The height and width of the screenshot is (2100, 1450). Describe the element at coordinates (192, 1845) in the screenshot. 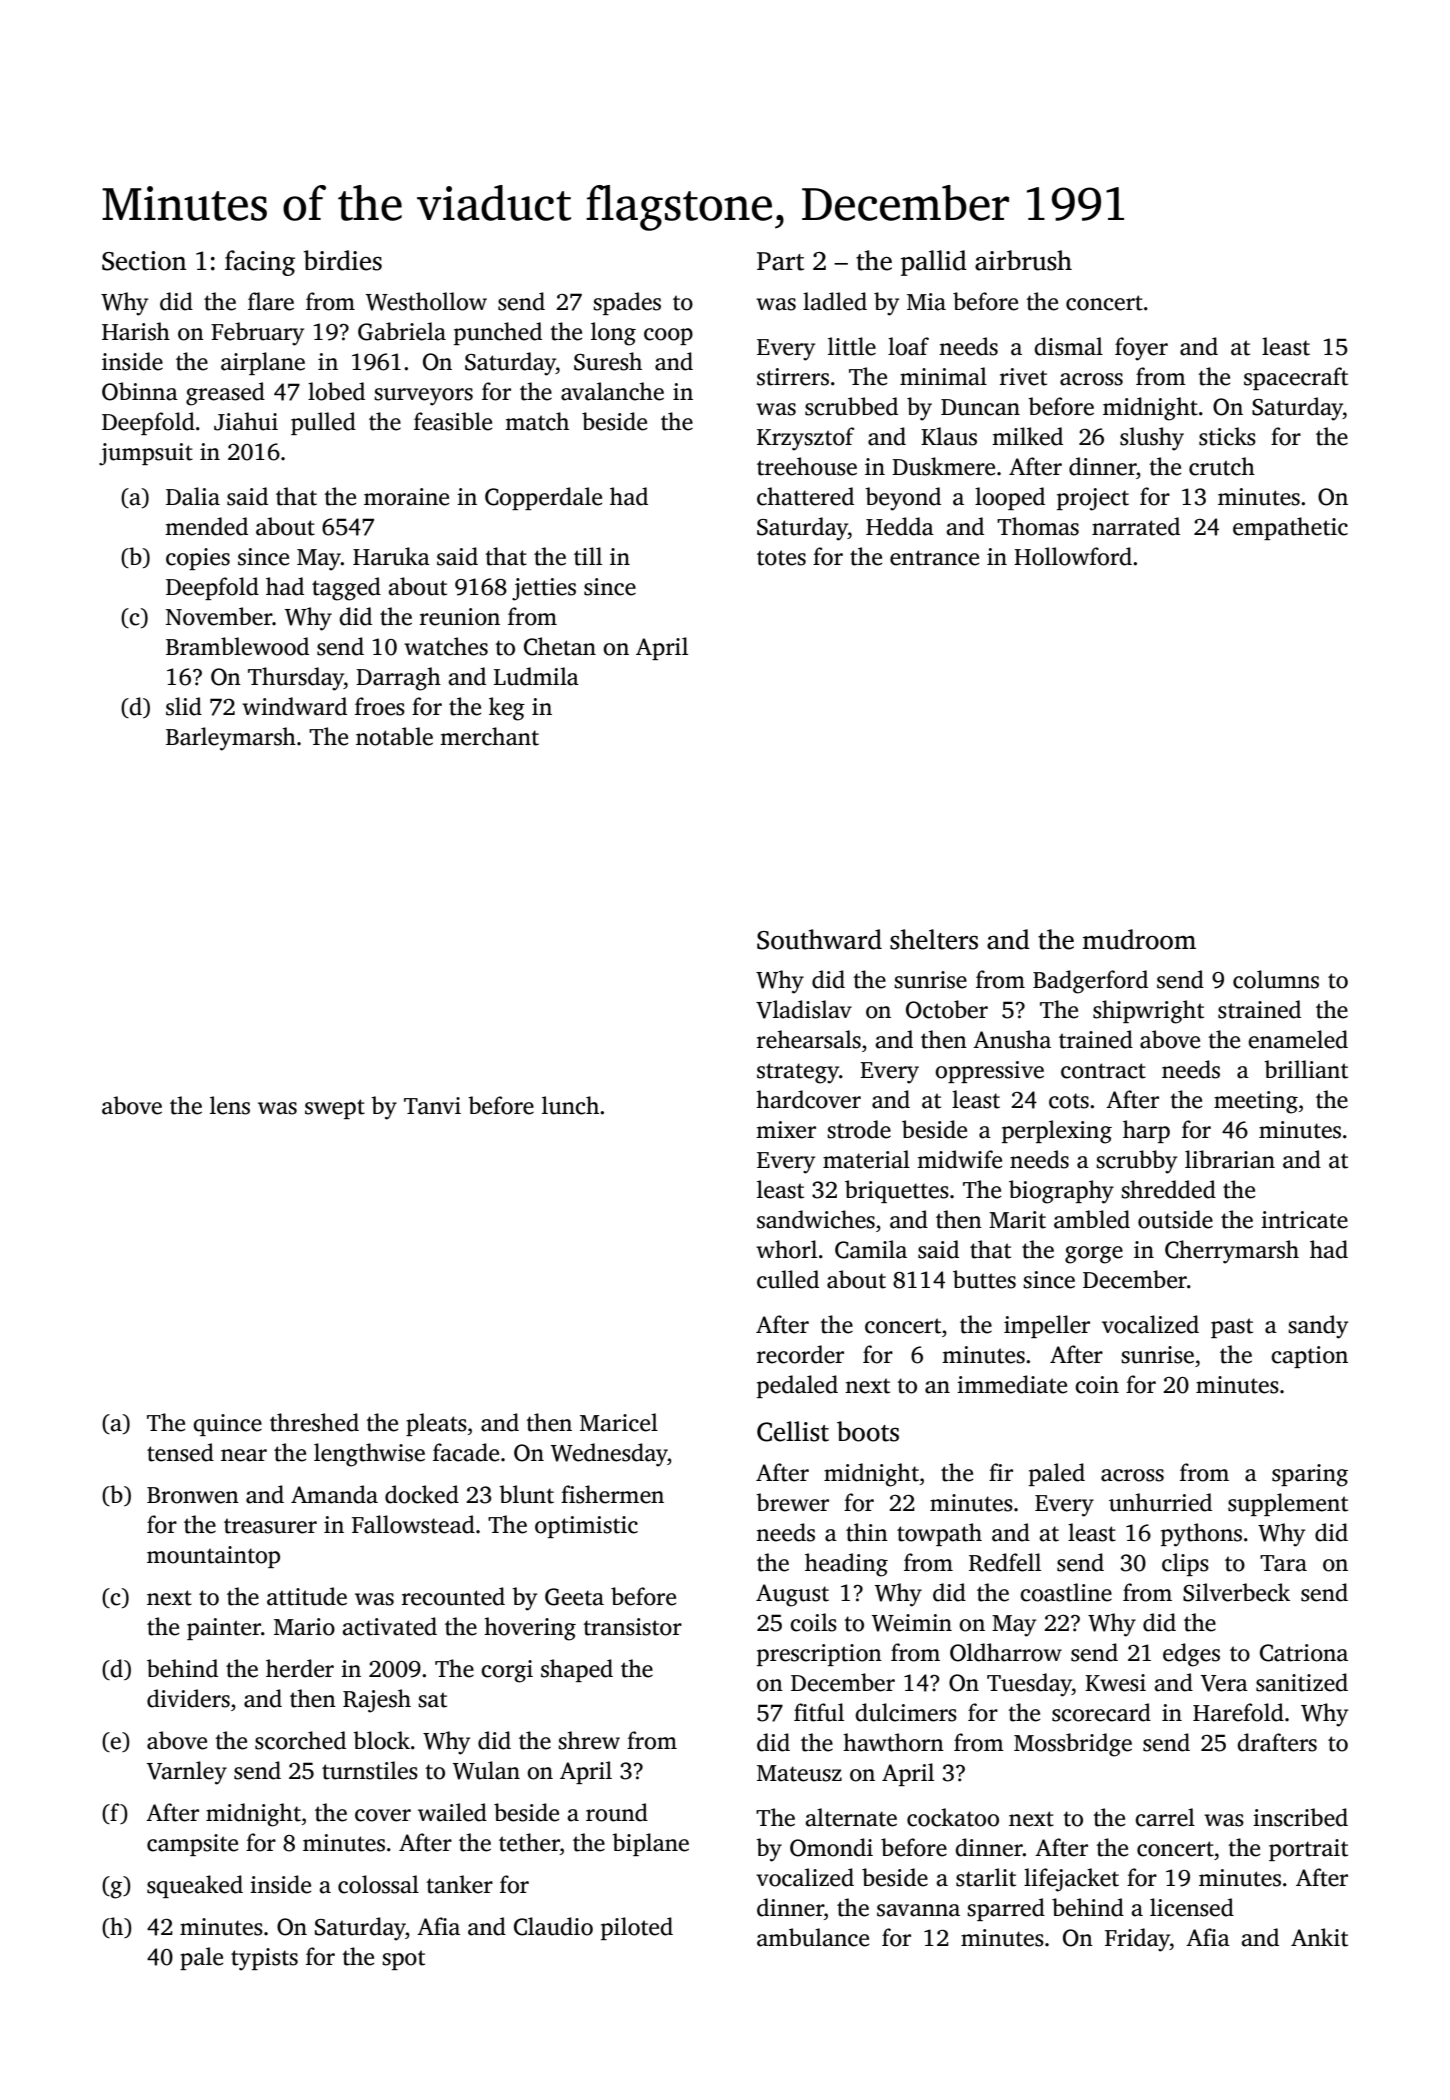

I see `campsite` at that location.
